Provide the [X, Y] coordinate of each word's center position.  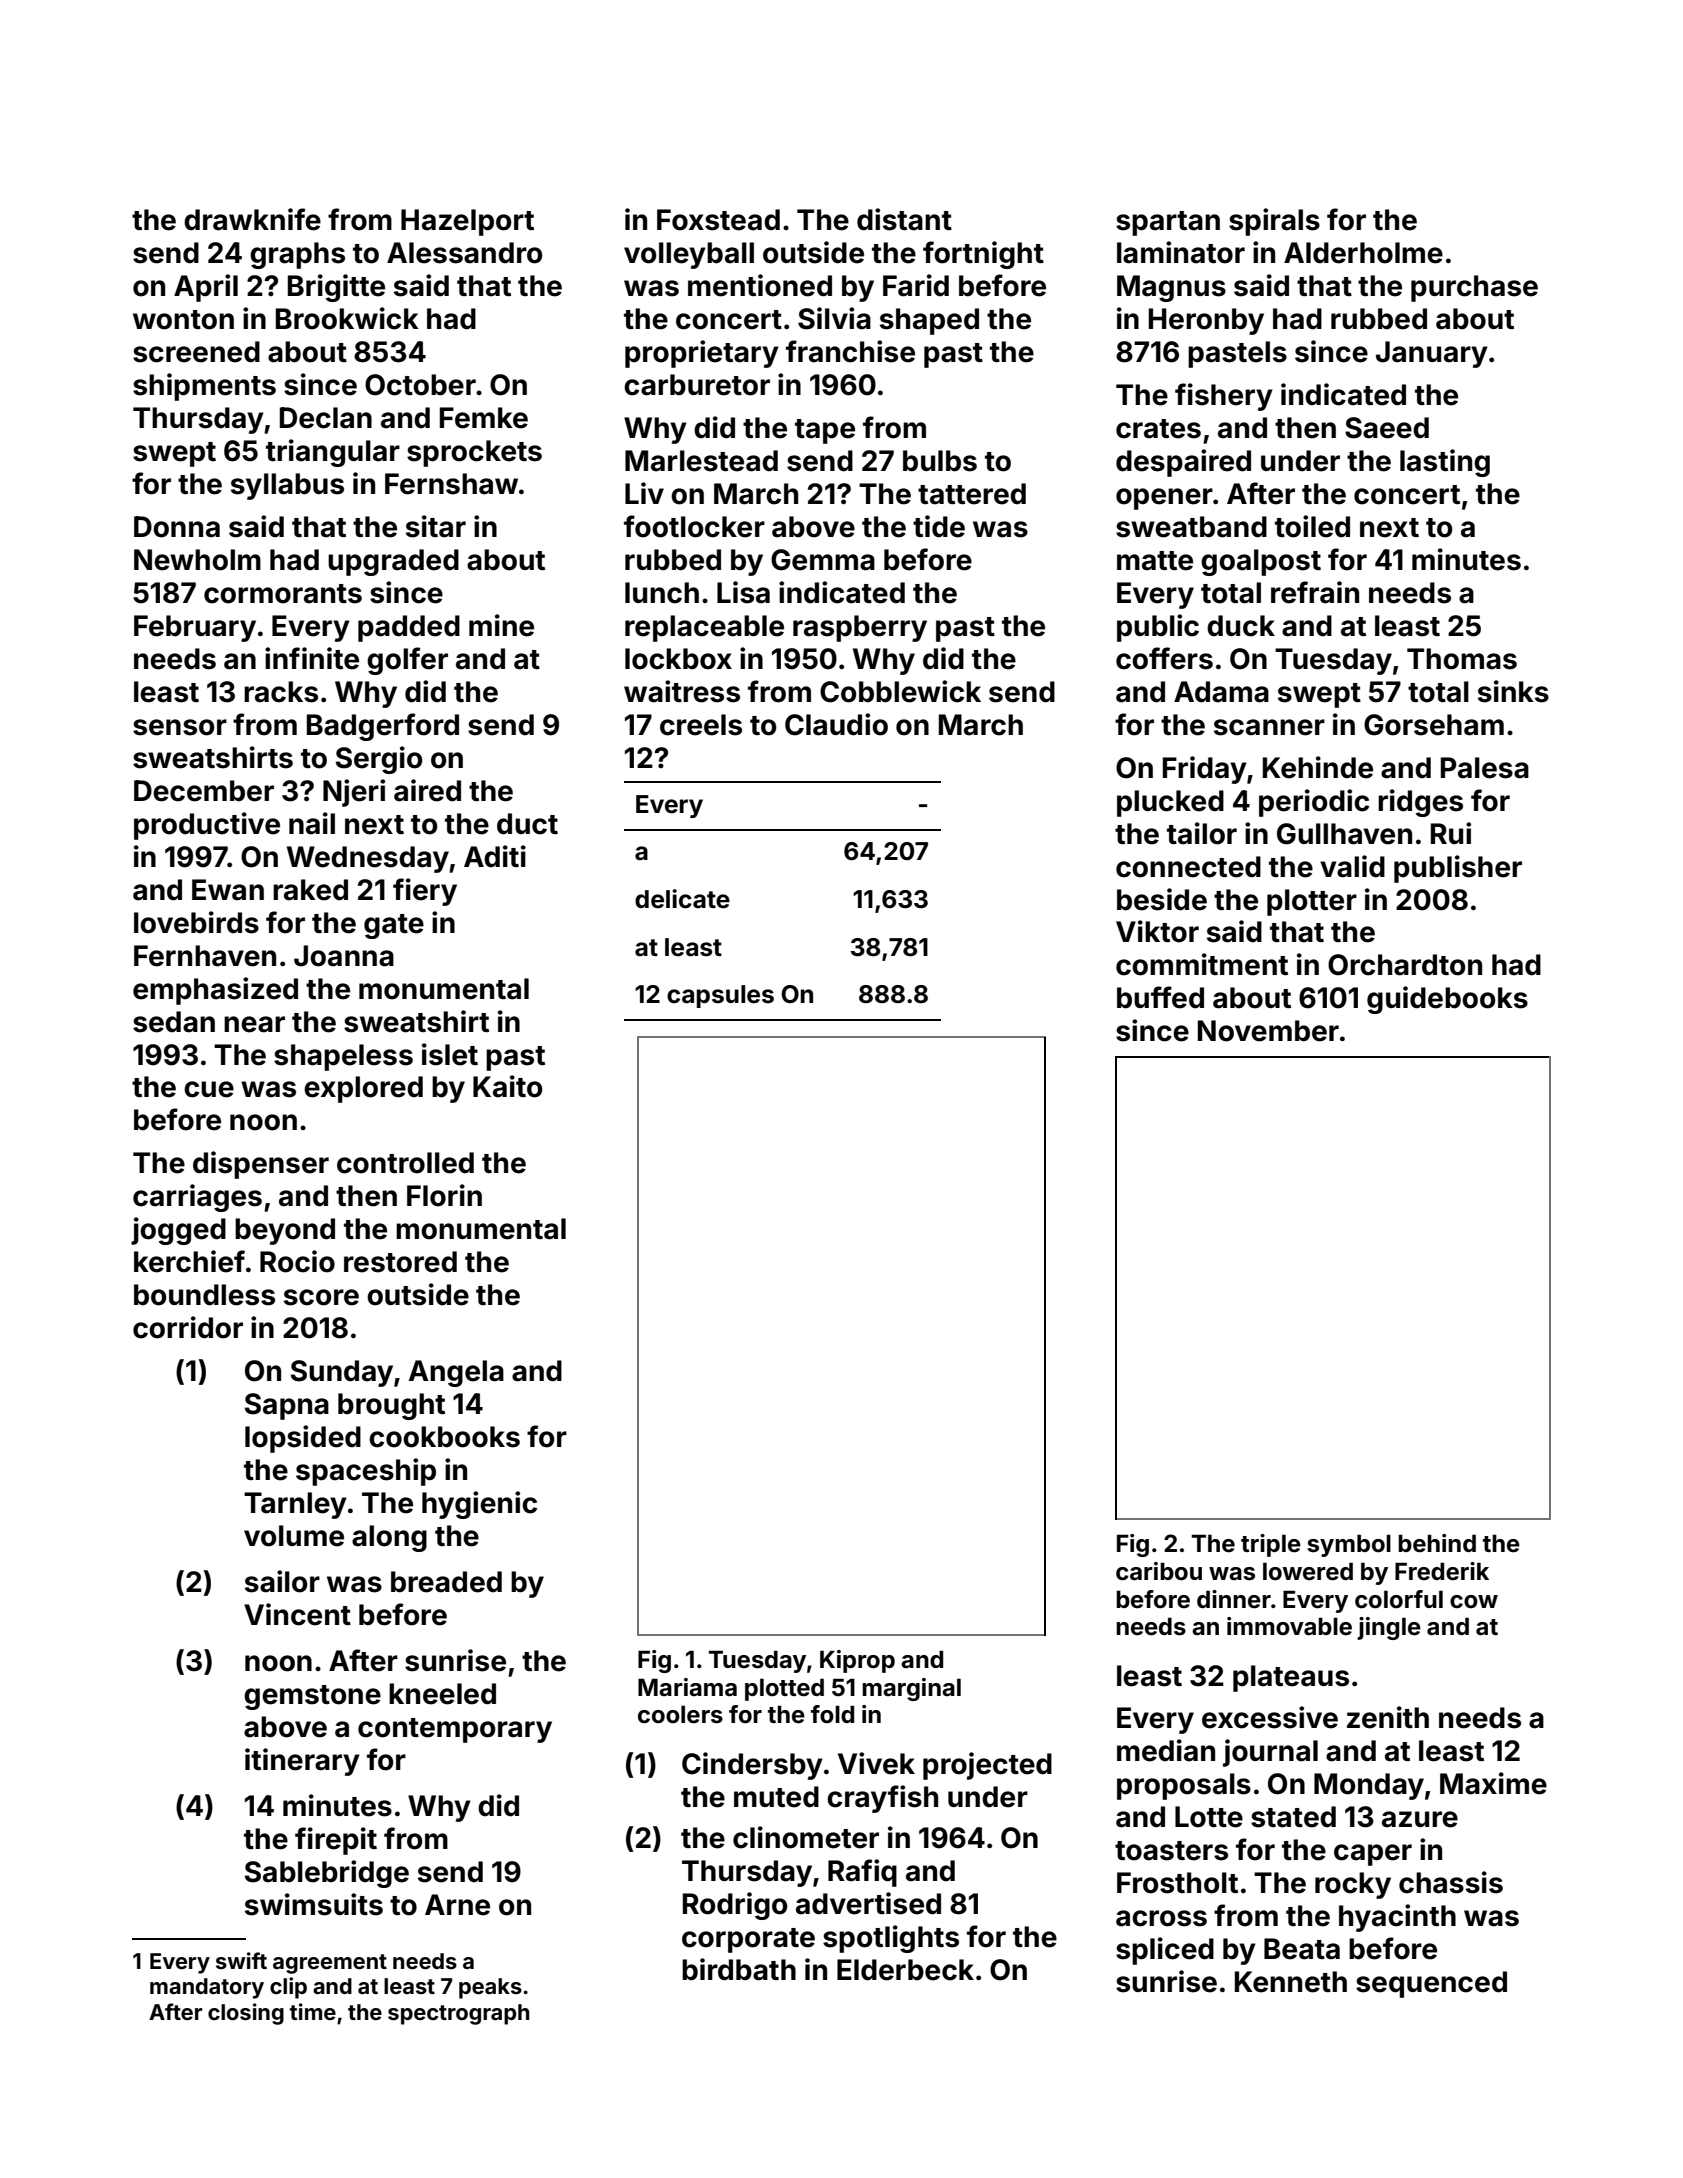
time [313, 2011]
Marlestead [701, 461]
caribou [1159, 1571]
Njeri [354, 793]
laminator [1181, 252]
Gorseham [1434, 725]
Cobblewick [900, 691]
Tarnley [295, 1505]
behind [1437, 1543]
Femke [484, 418]
